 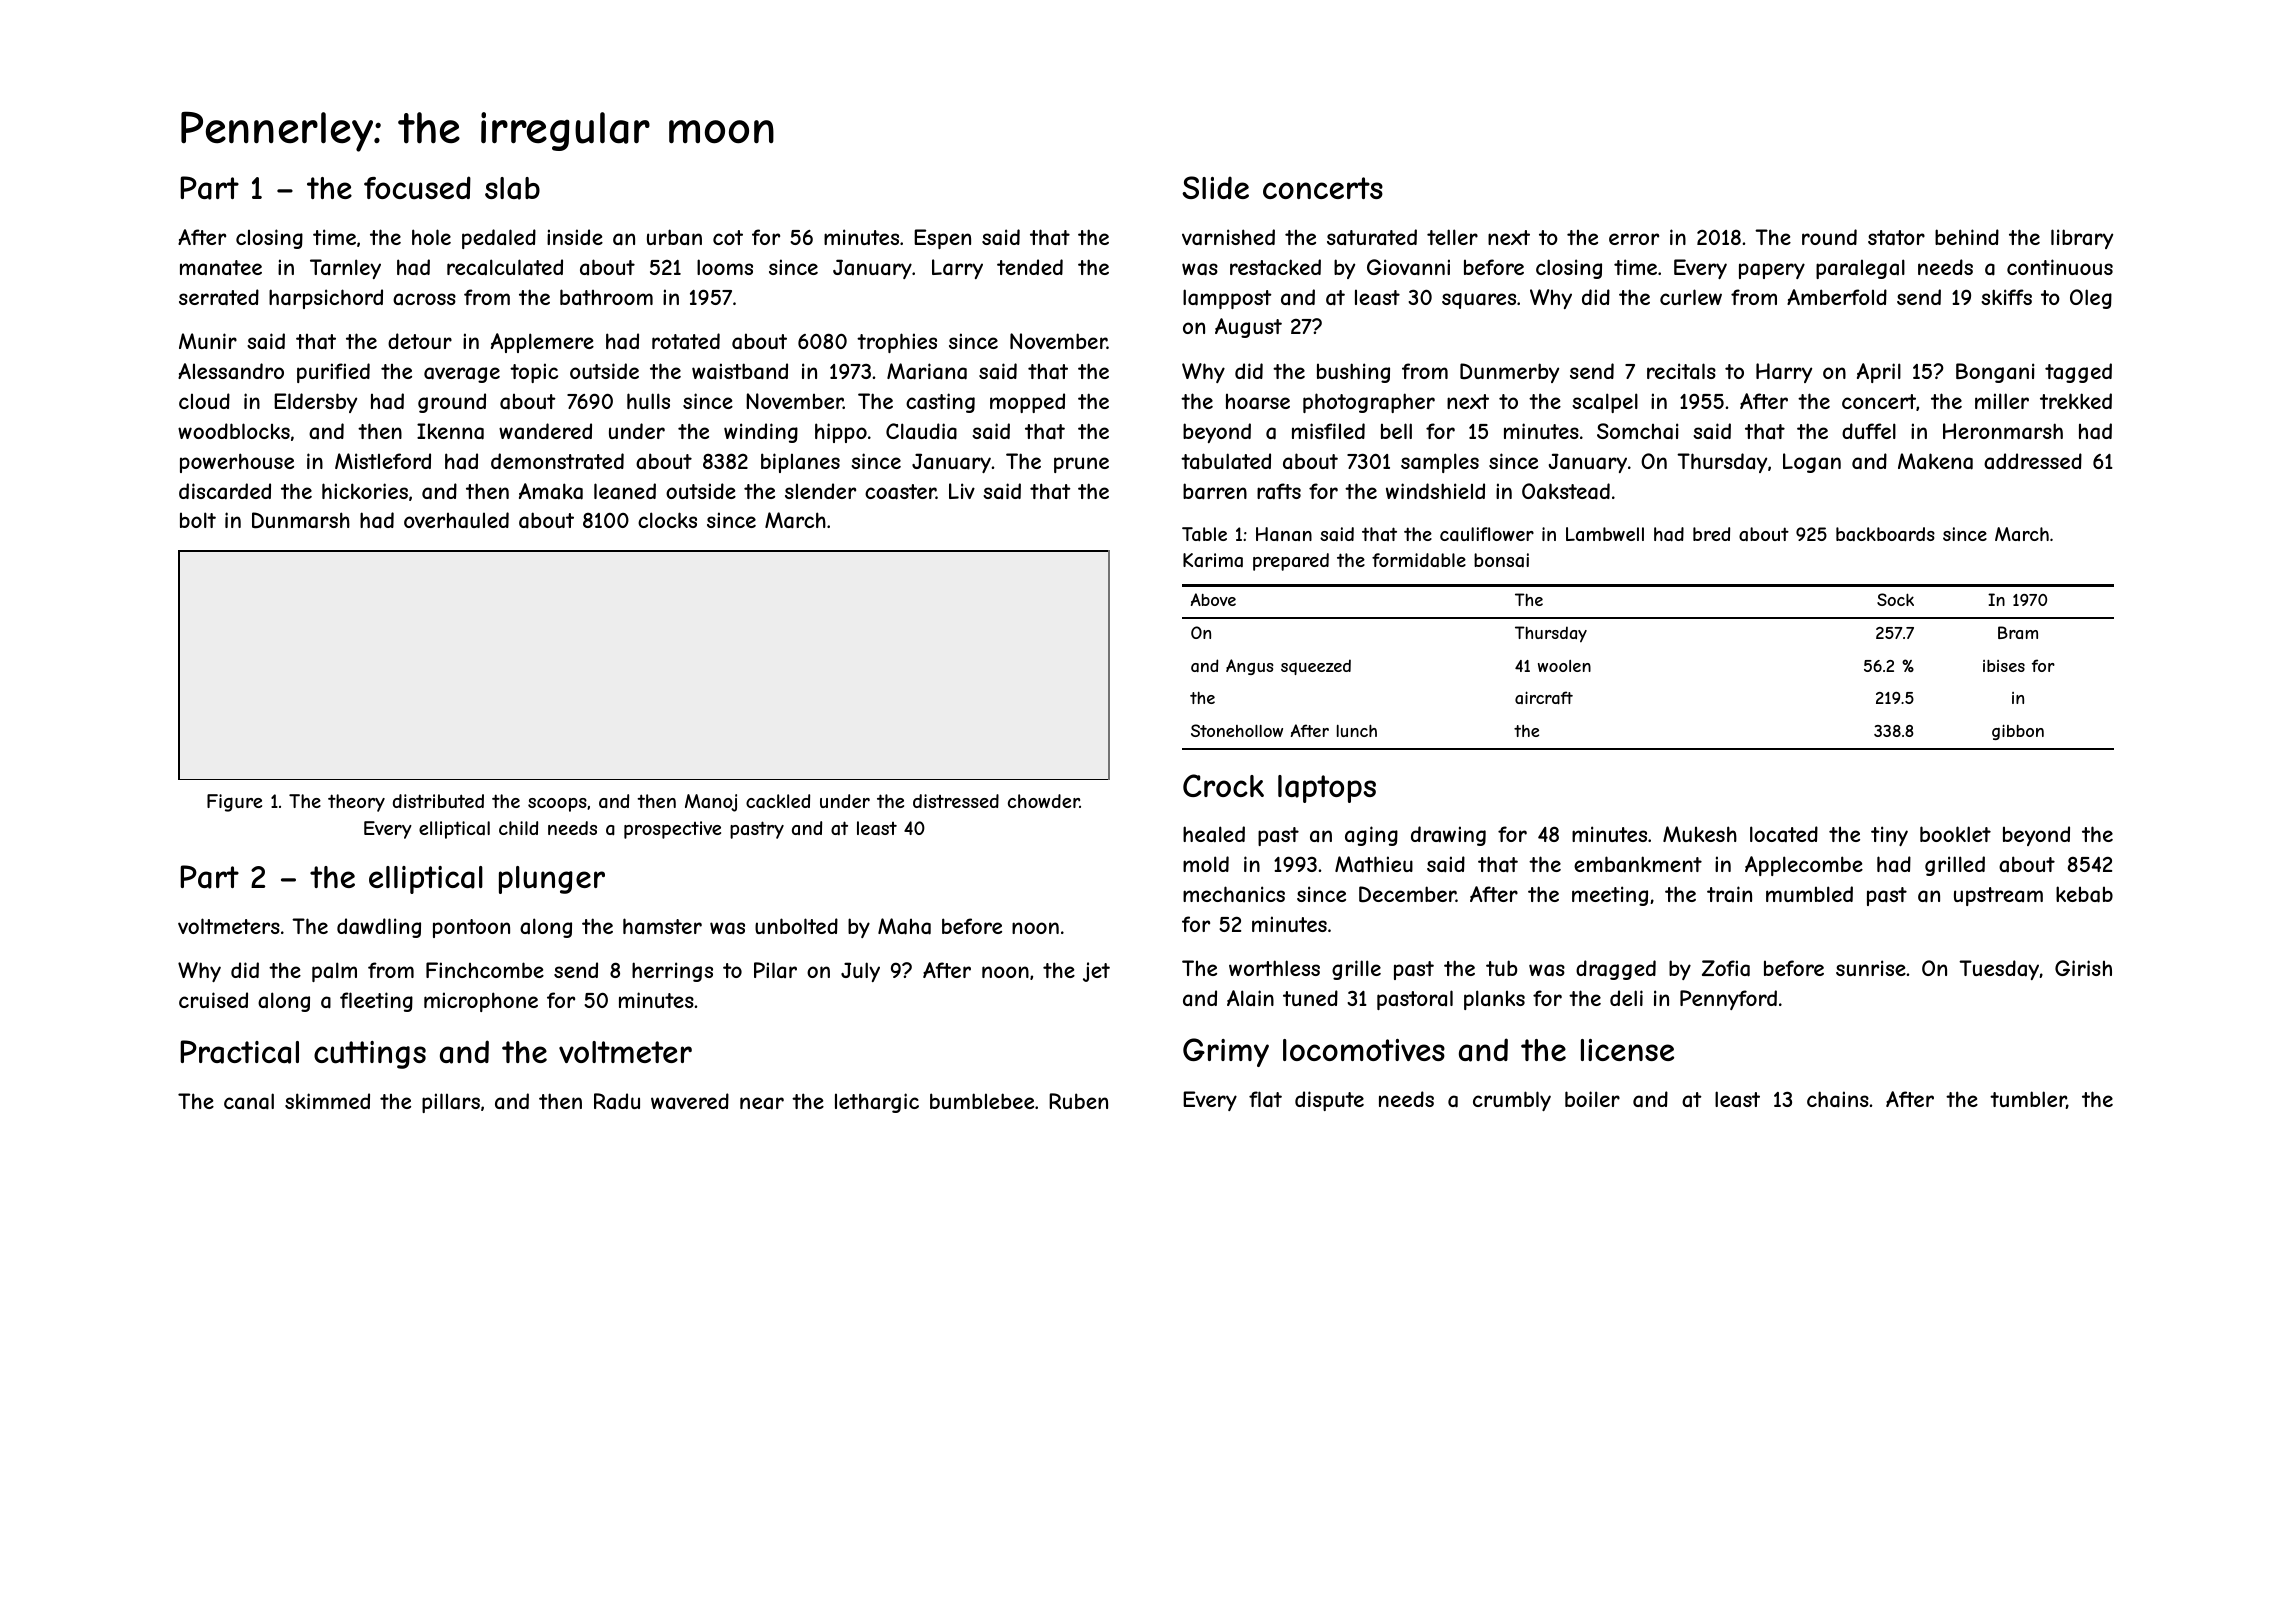 I want to click on Tuesday, so click(x=1999, y=970).
